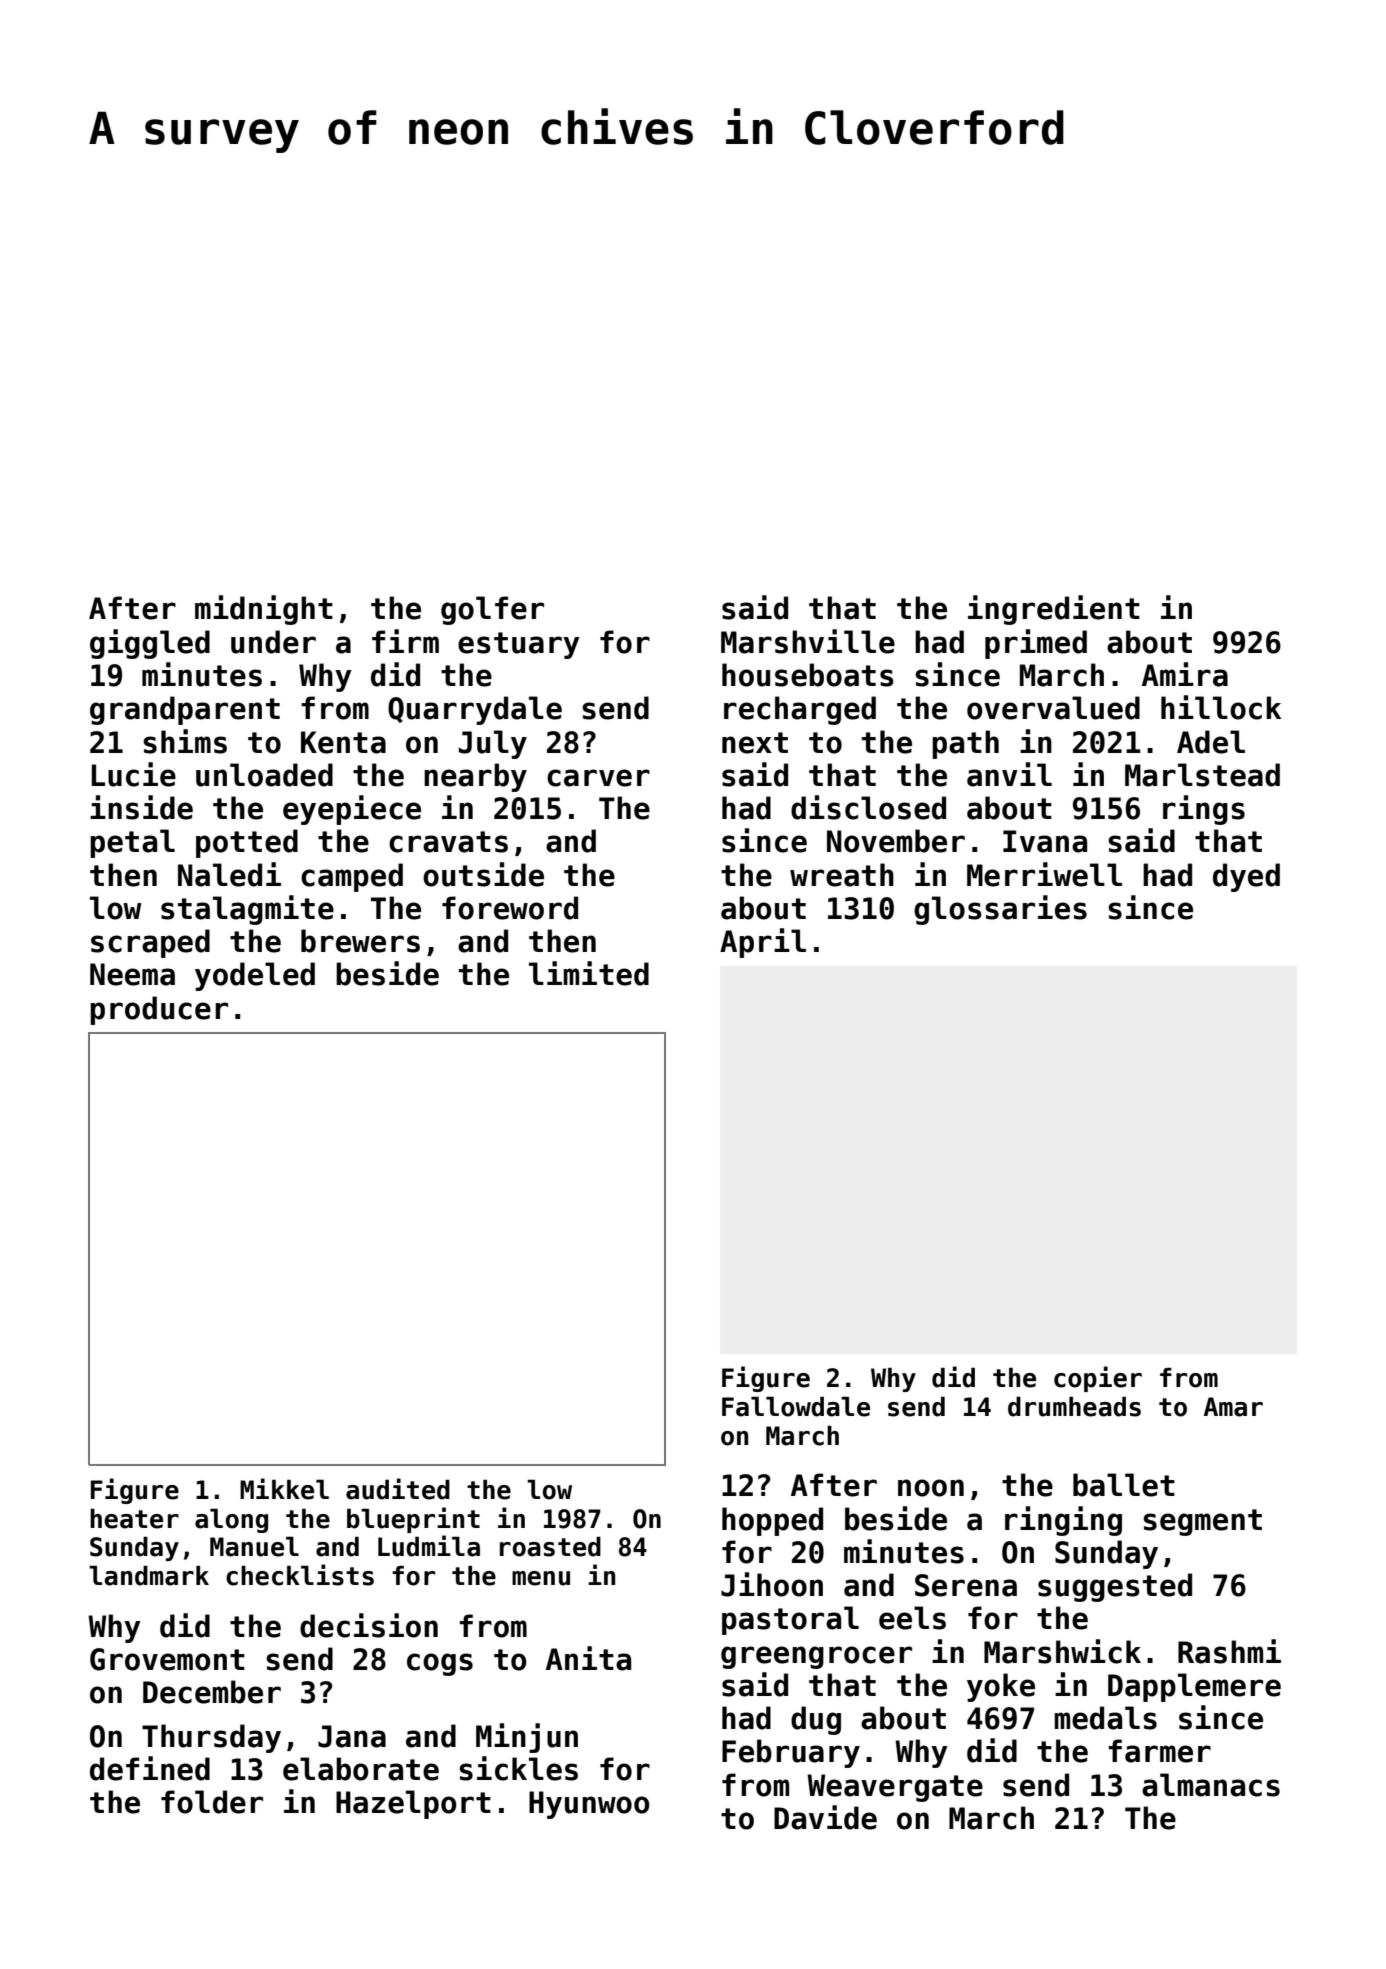 The image size is (1386, 1969). Describe the element at coordinates (763, 943) in the screenshot. I see `April` at that location.
